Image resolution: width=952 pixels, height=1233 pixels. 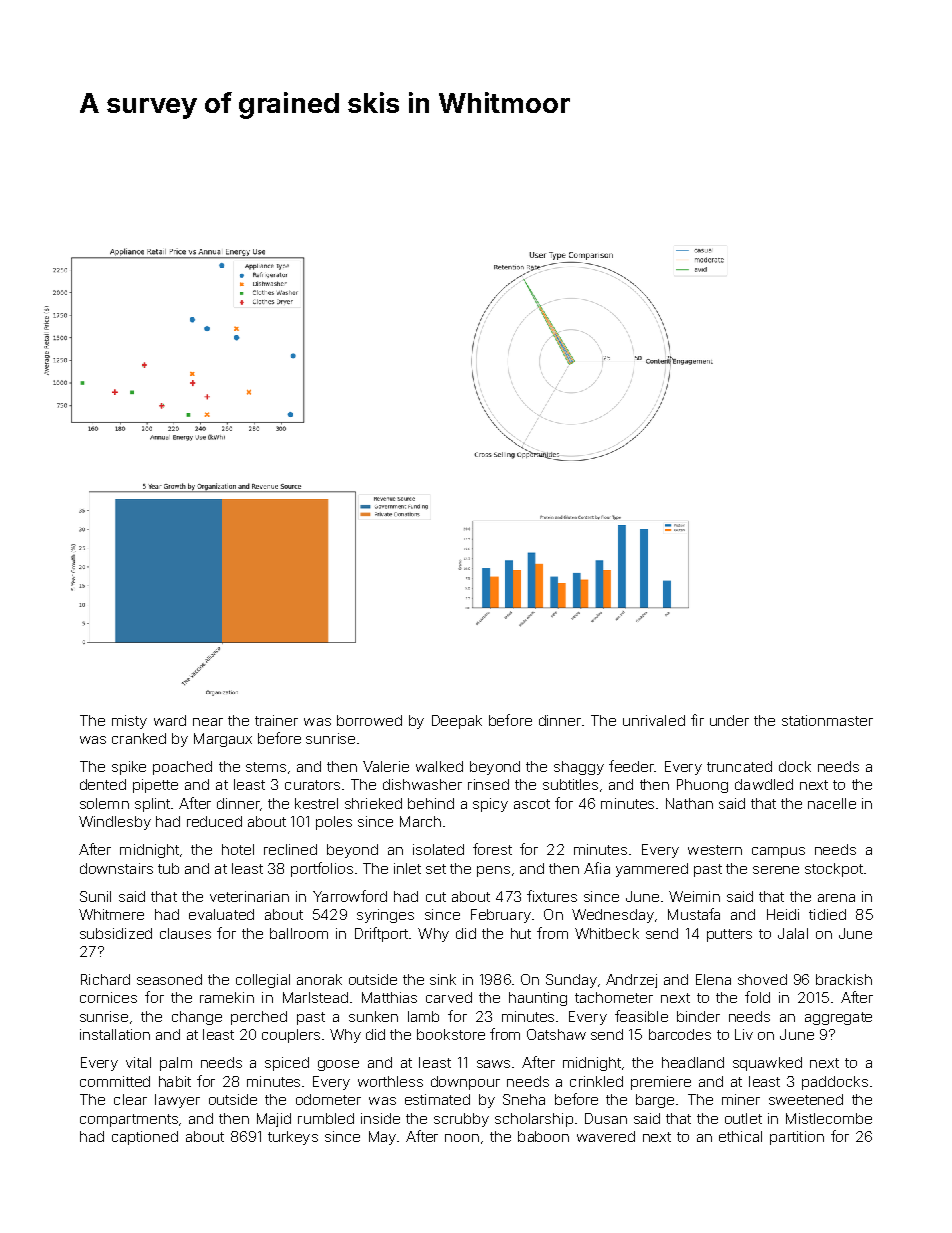 What do you see at coordinates (443, 979) in the page?
I see `sink` at bounding box center [443, 979].
